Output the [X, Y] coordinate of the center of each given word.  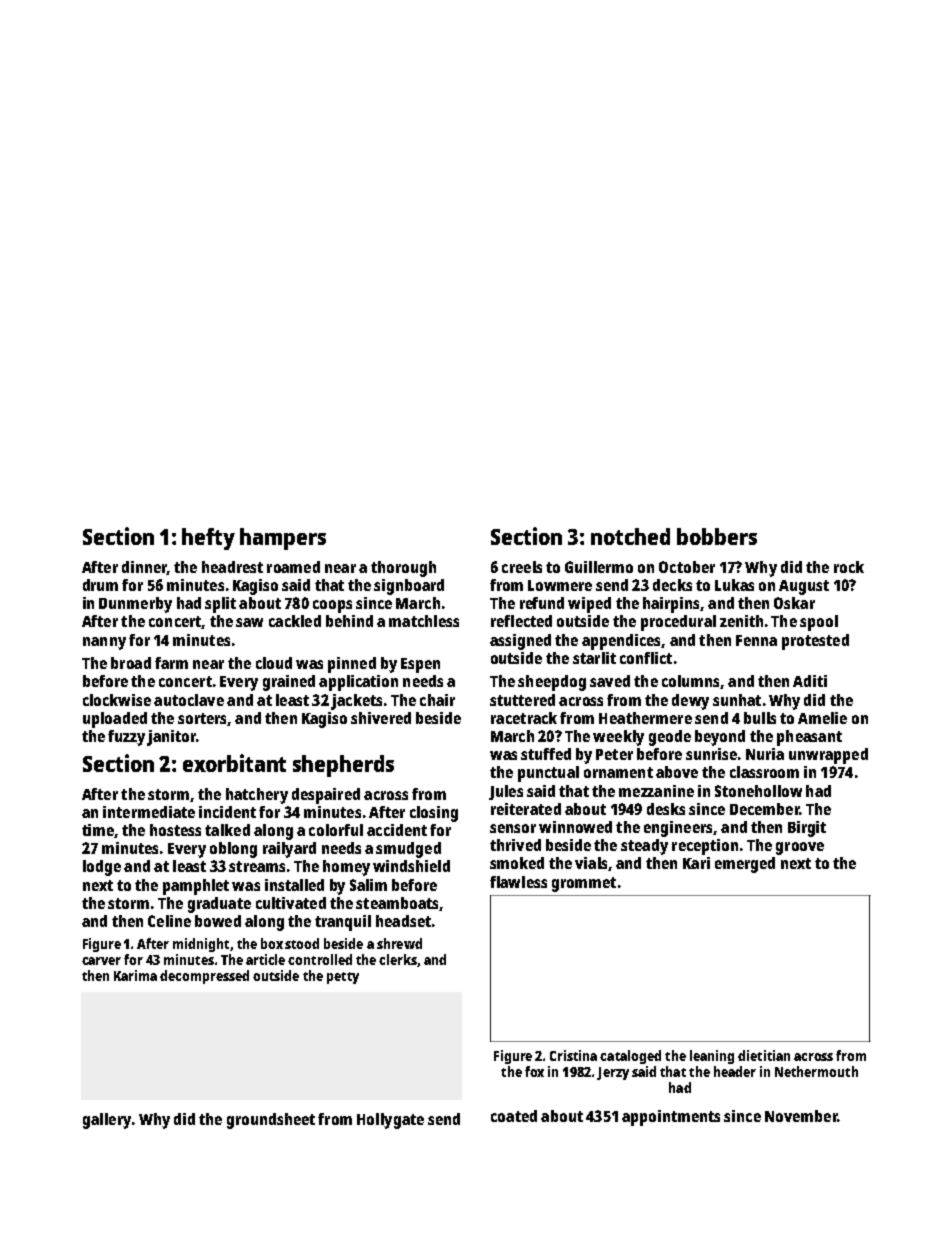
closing [434, 814]
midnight [201, 945]
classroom [764, 772]
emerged [745, 865]
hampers [283, 539]
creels [522, 567]
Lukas [734, 585]
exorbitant [234, 763]
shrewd [399, 943]
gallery [107, 1121]
